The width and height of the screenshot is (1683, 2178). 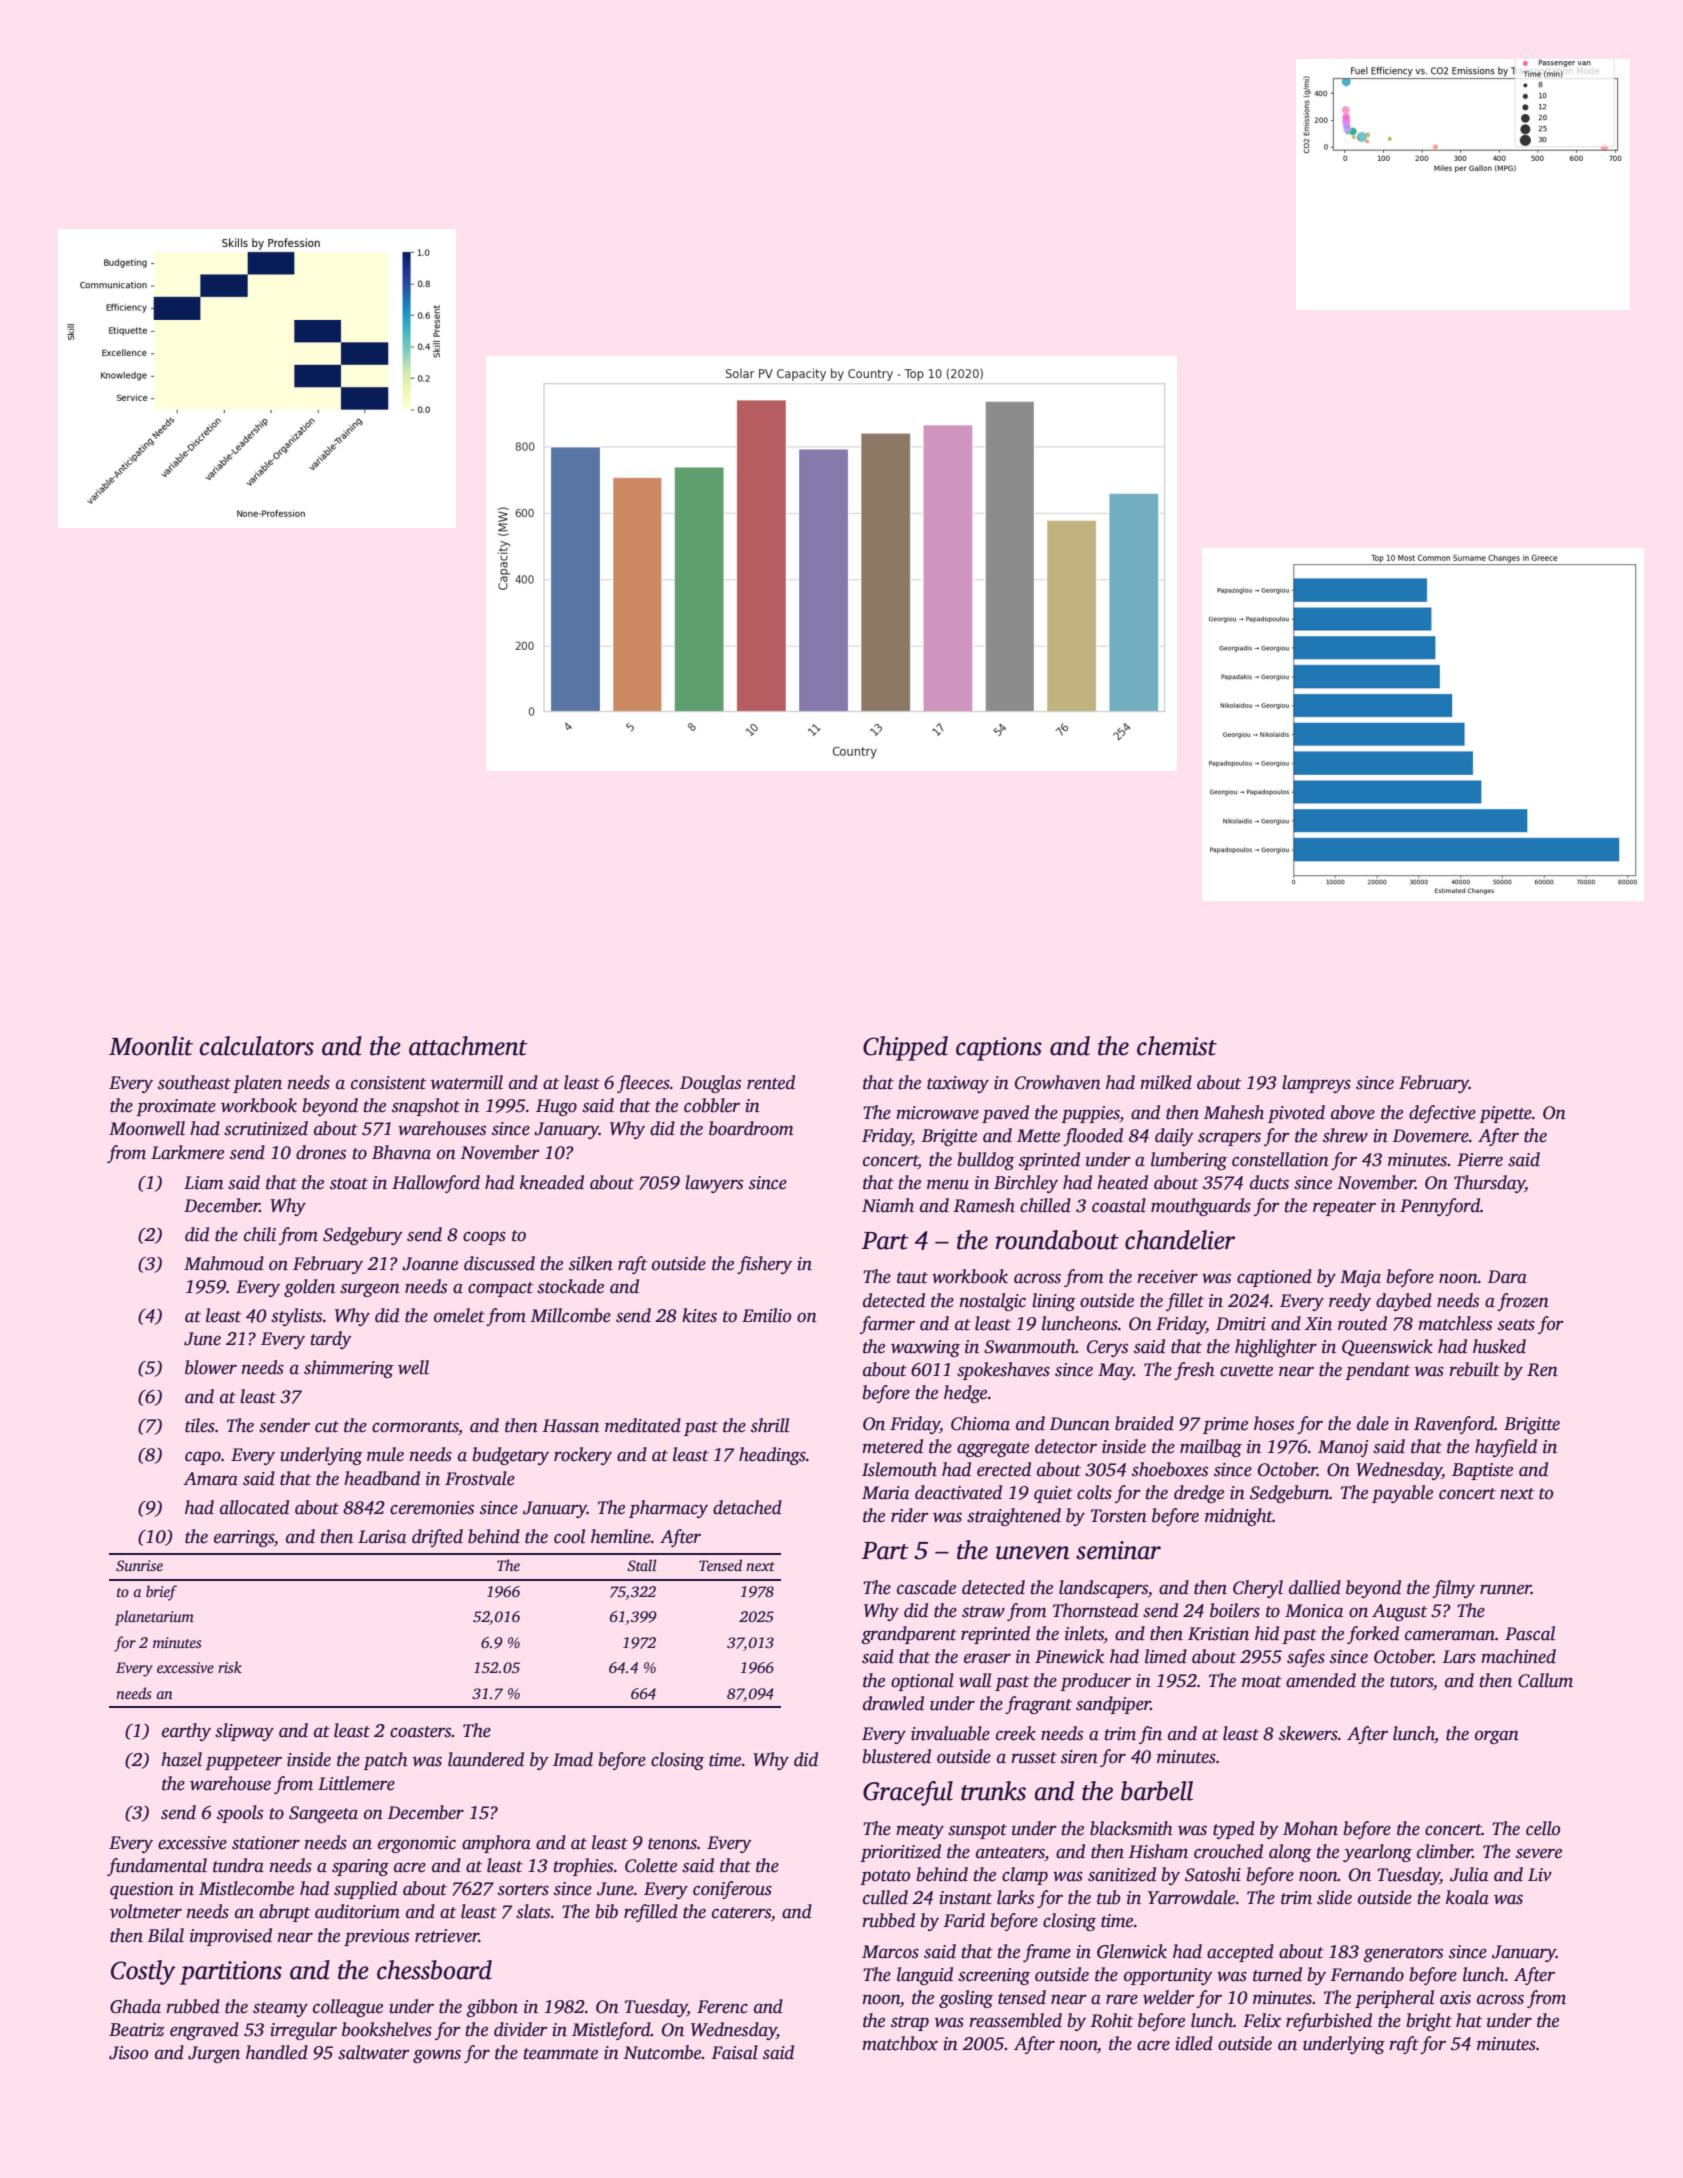 What do you see at coordinates (468, 1046) in the screenshot?
I see `attachment` at bounding box center [468, 1046].
